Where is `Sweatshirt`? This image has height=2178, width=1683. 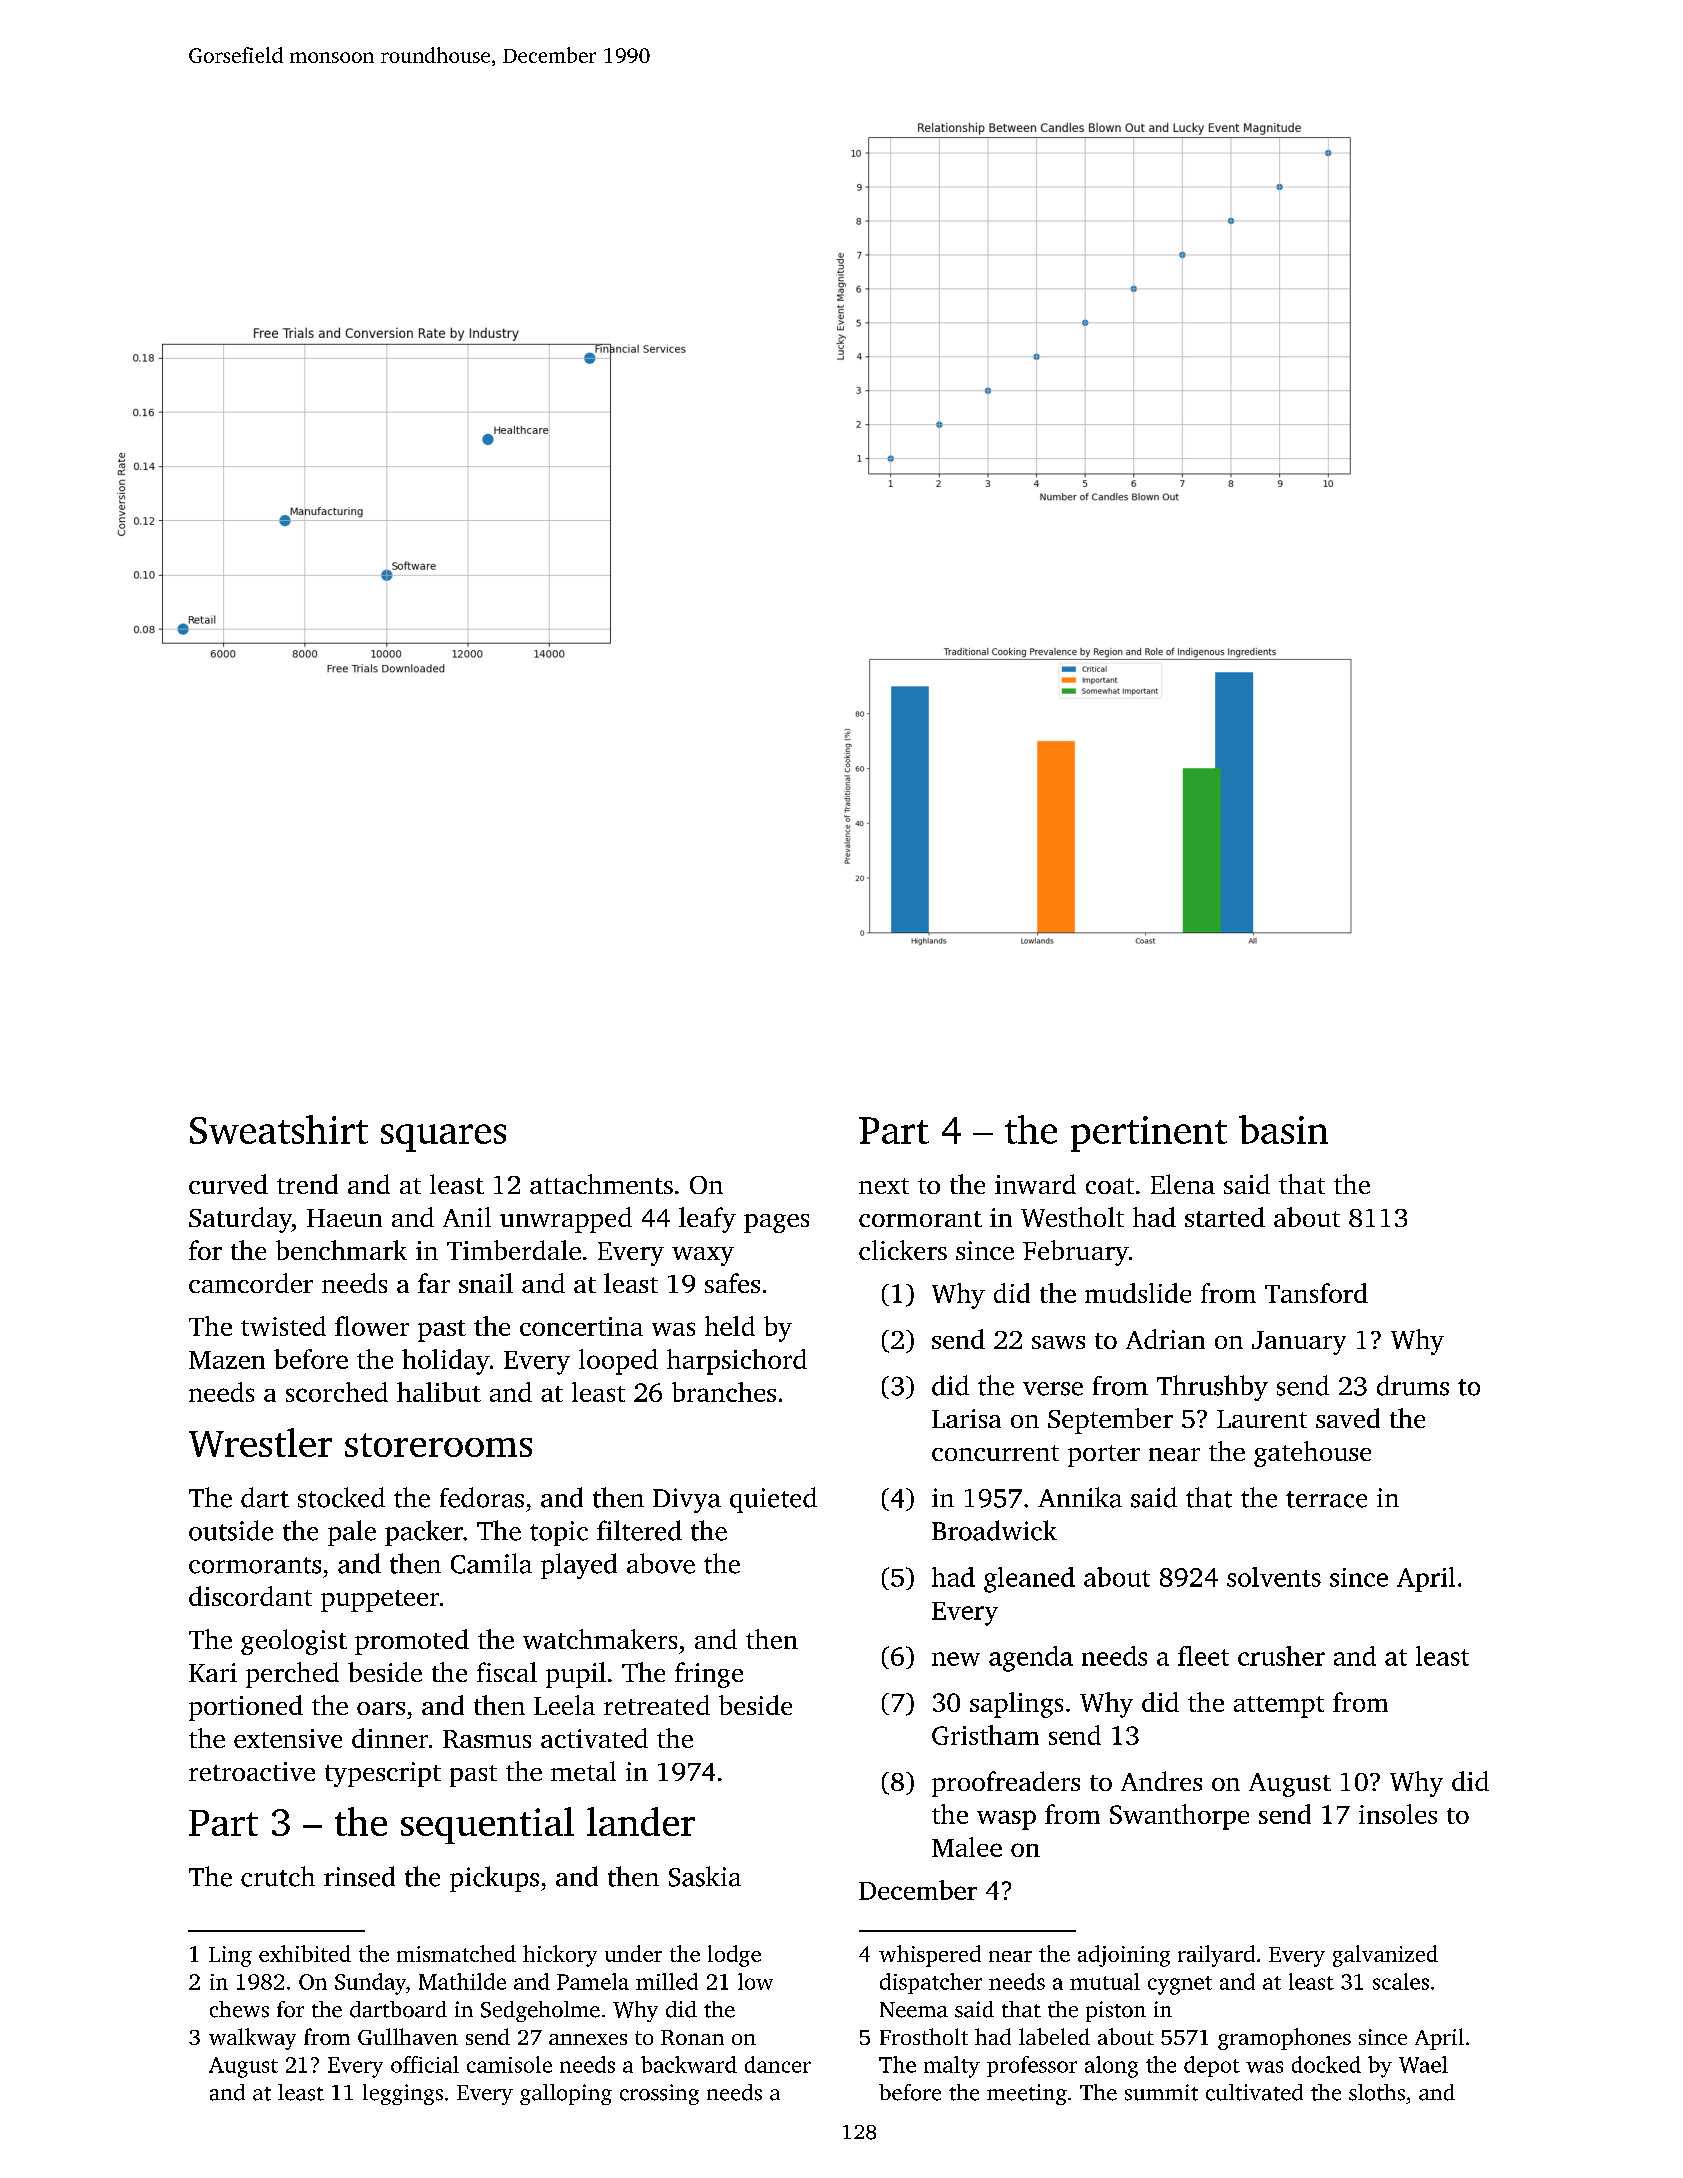 Sweatshirt is located at coordinates (279, 1129).
